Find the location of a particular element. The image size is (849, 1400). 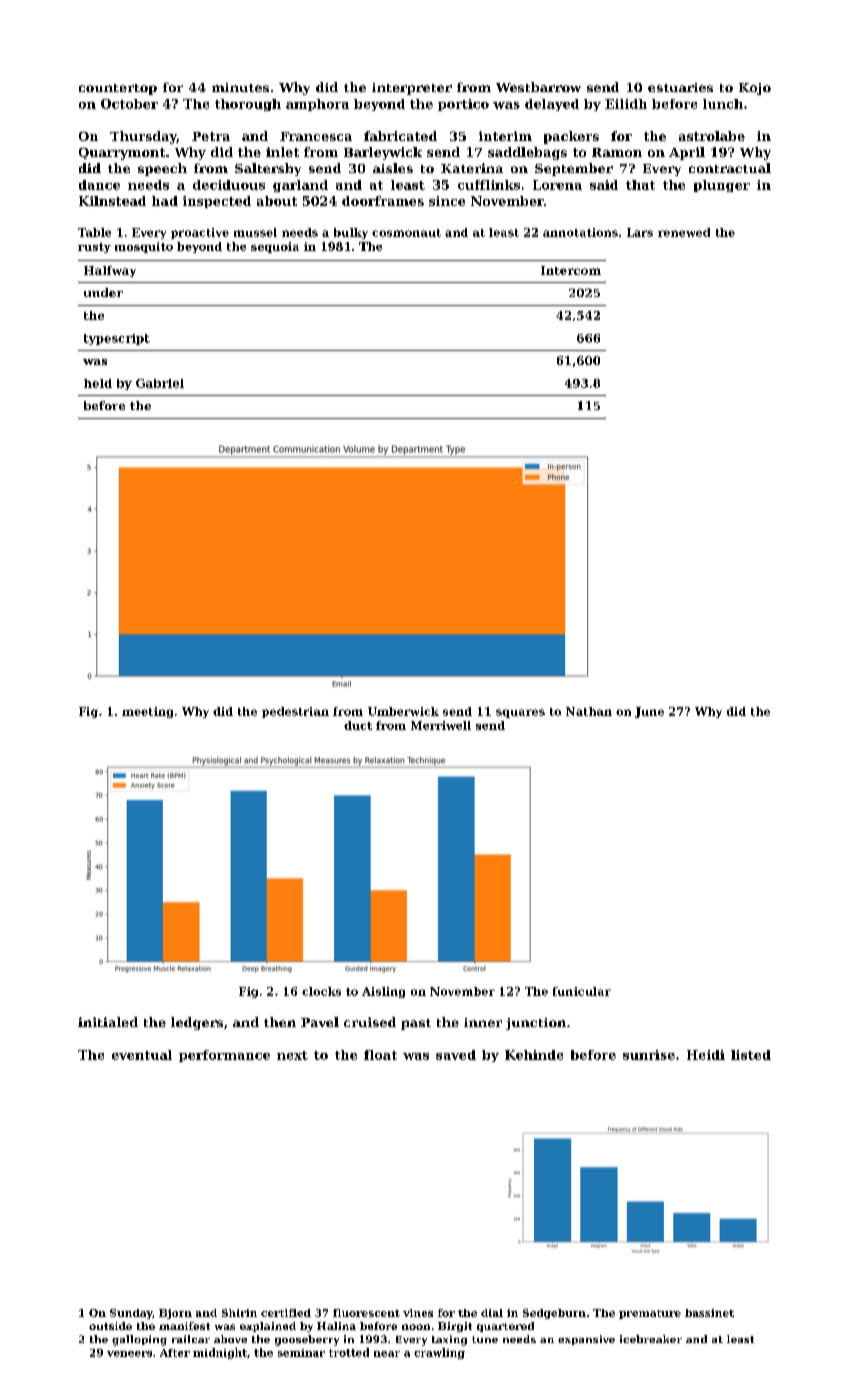

Quarrymont is located at coordinates (122, 153).
